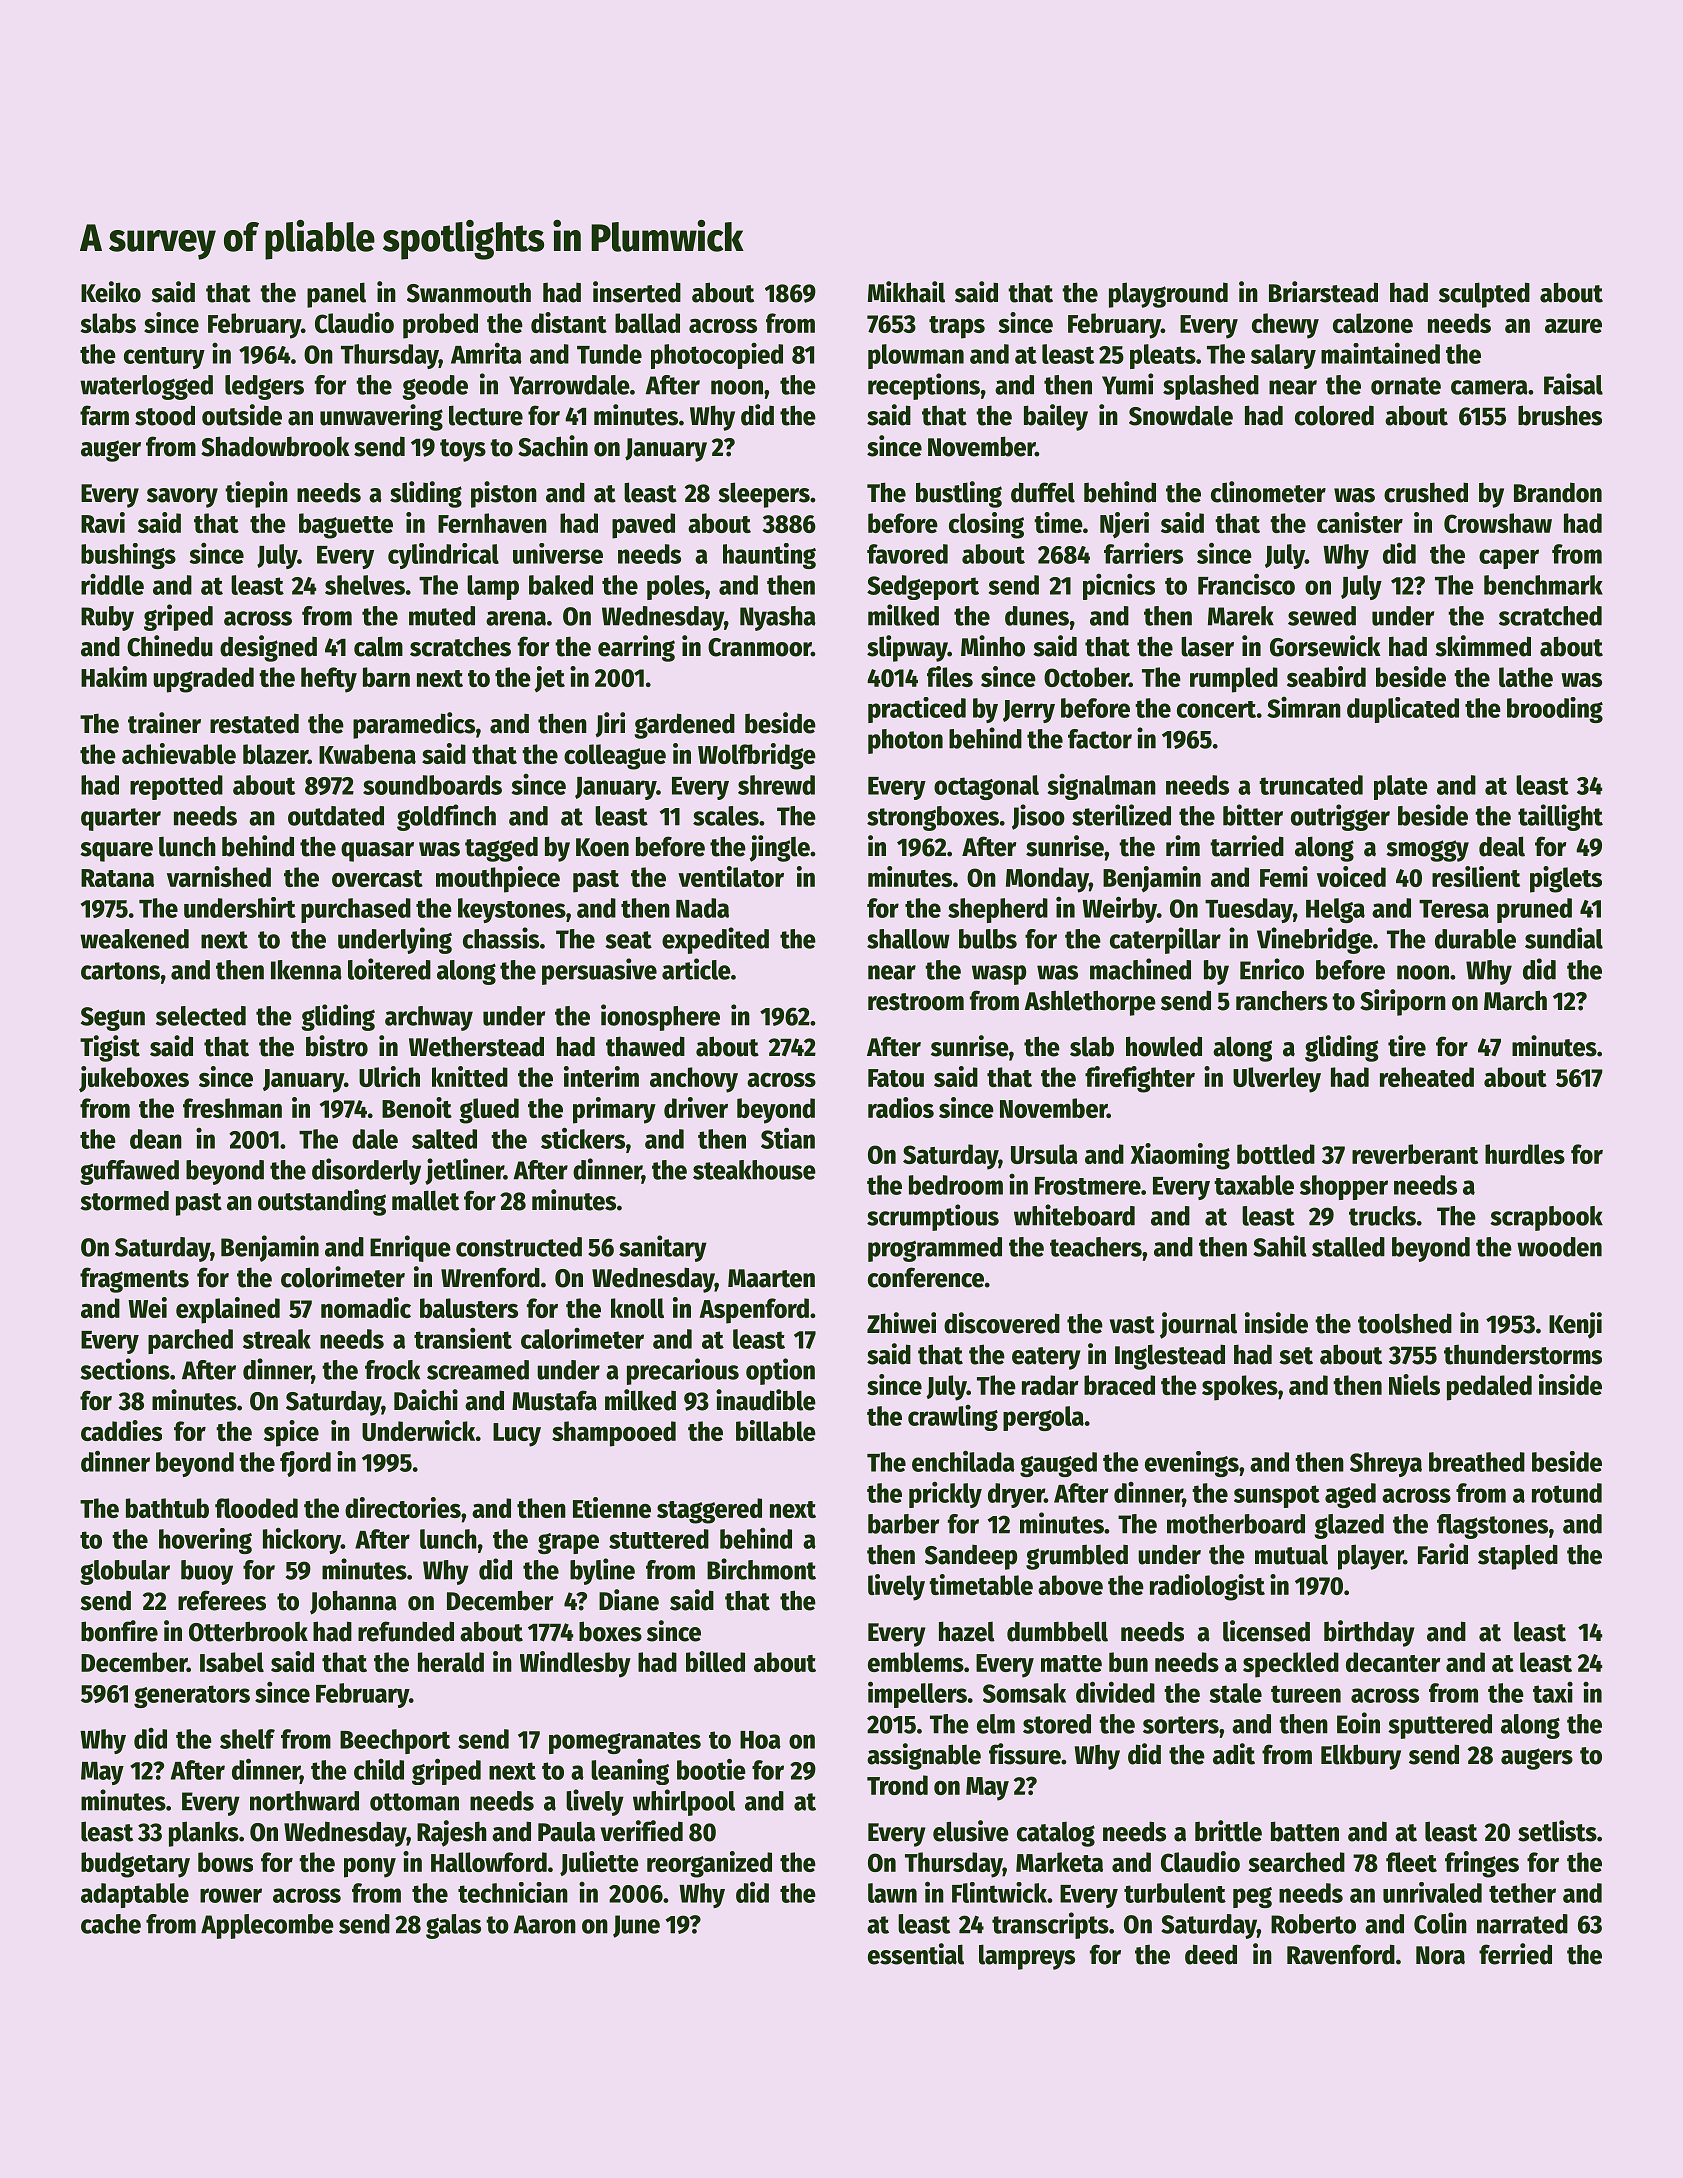  I want to click on inserted, so click(637, 292).
